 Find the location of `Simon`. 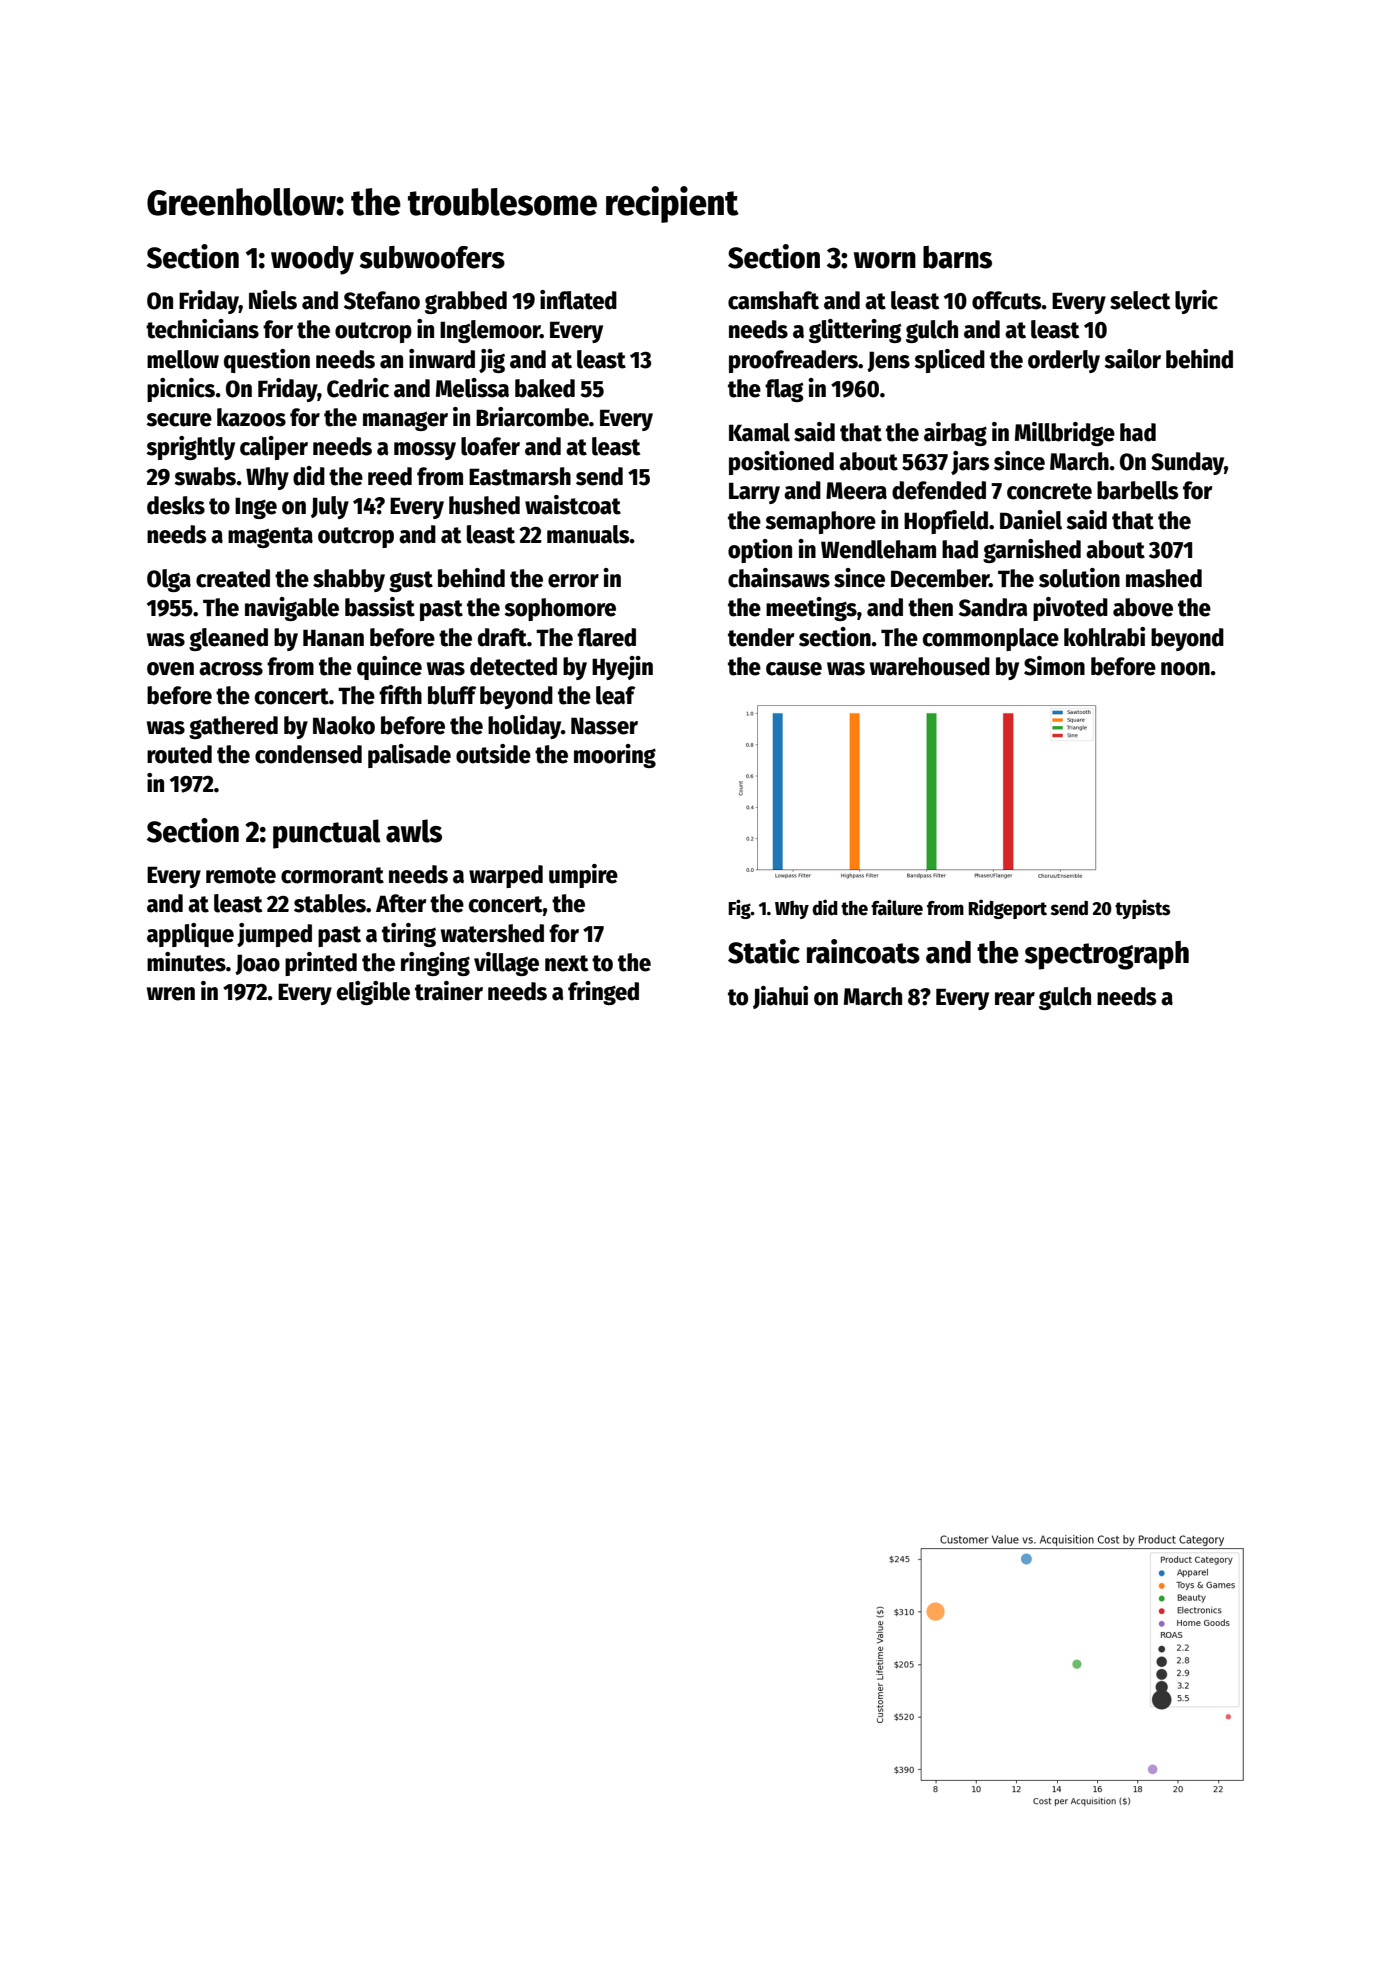

Simon is located at coordinates (1054, 666).
